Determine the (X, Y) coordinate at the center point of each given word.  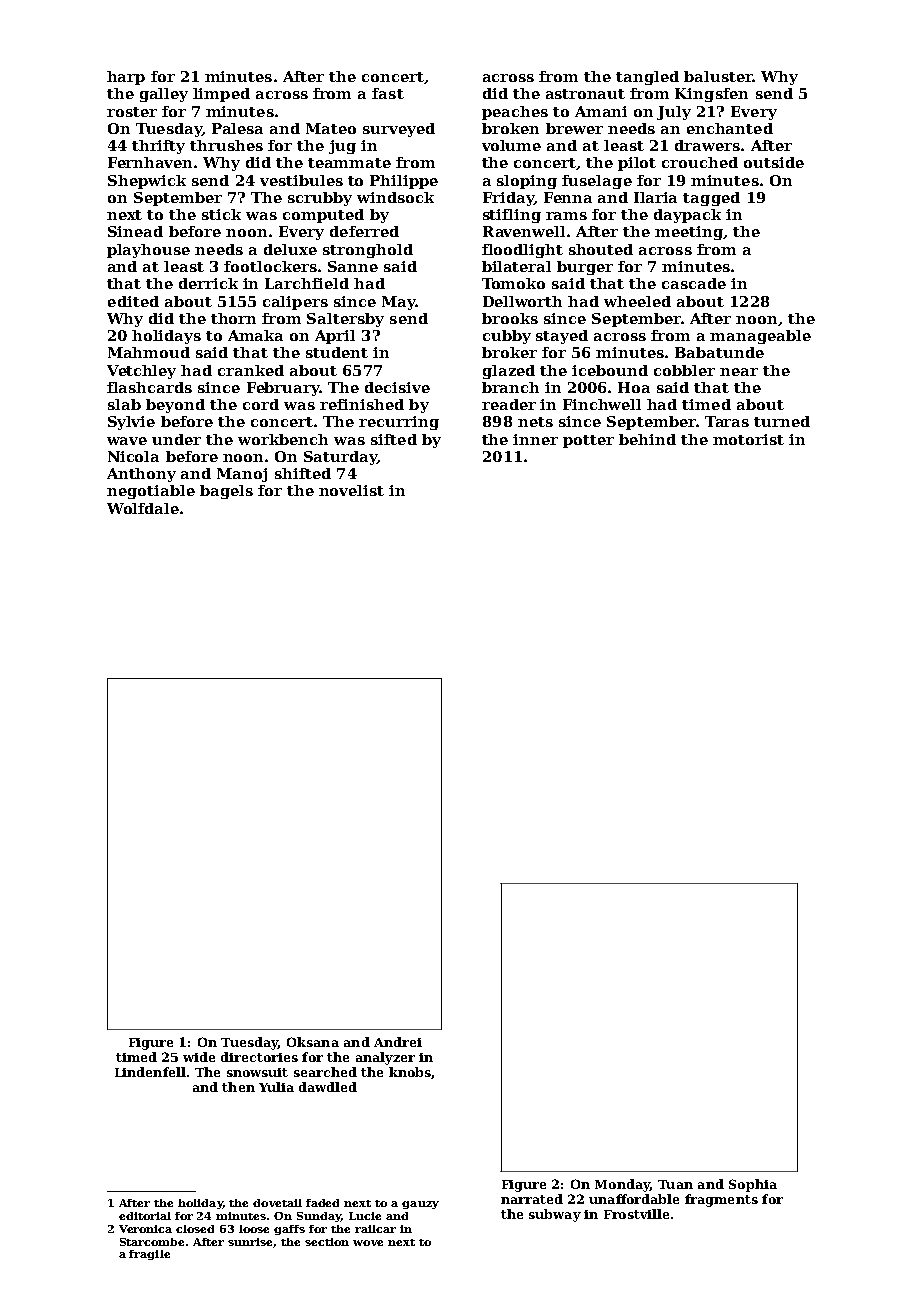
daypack (687, 216)
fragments (721, 1200)
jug (342, 147)
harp (126, 78)
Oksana (313, 1042)
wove (368, 1243)
